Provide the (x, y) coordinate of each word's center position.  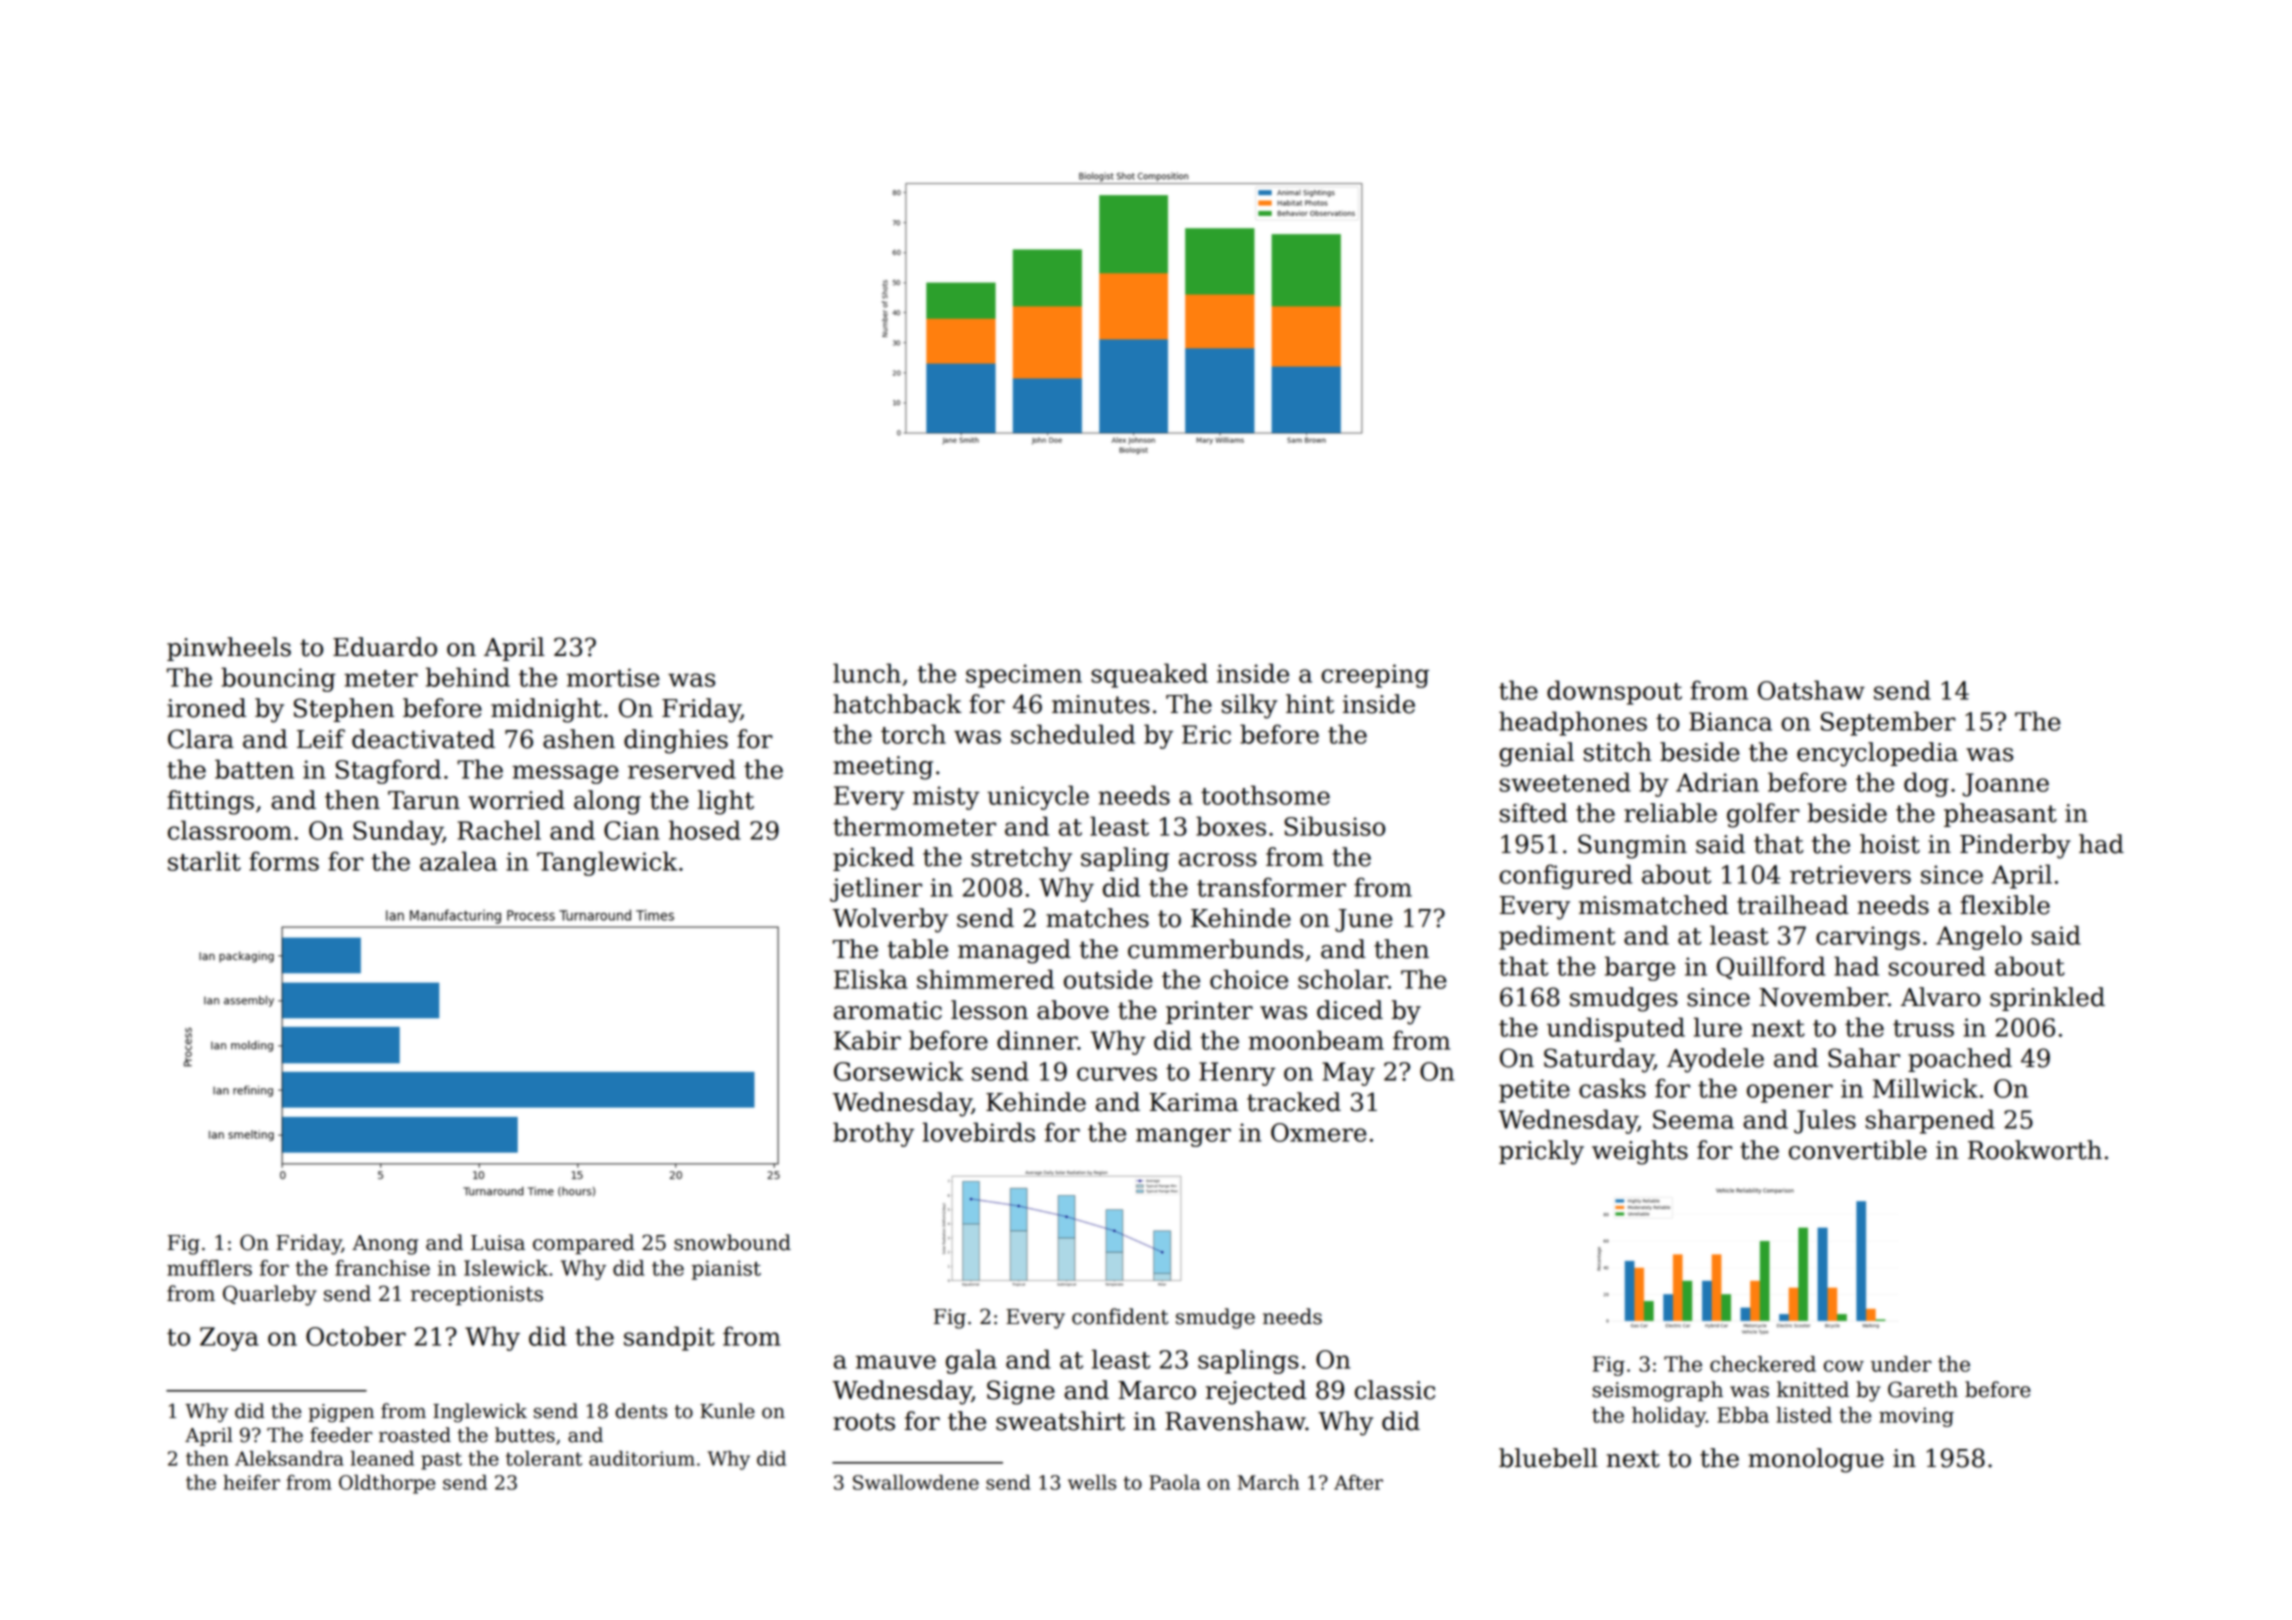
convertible (1858, 1150)
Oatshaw (1811, 690)
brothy (873, 1134)
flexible (2005, 905)
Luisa (498, 1243)
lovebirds (978, 1132)
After (1358, 1482)
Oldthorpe (387, 1484)
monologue (1816, 1460)
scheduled (1073, 734)
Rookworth (2035, 1150)
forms (284, 861)
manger (1183, 1137)
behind (468, 677)
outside (1108, 979)
